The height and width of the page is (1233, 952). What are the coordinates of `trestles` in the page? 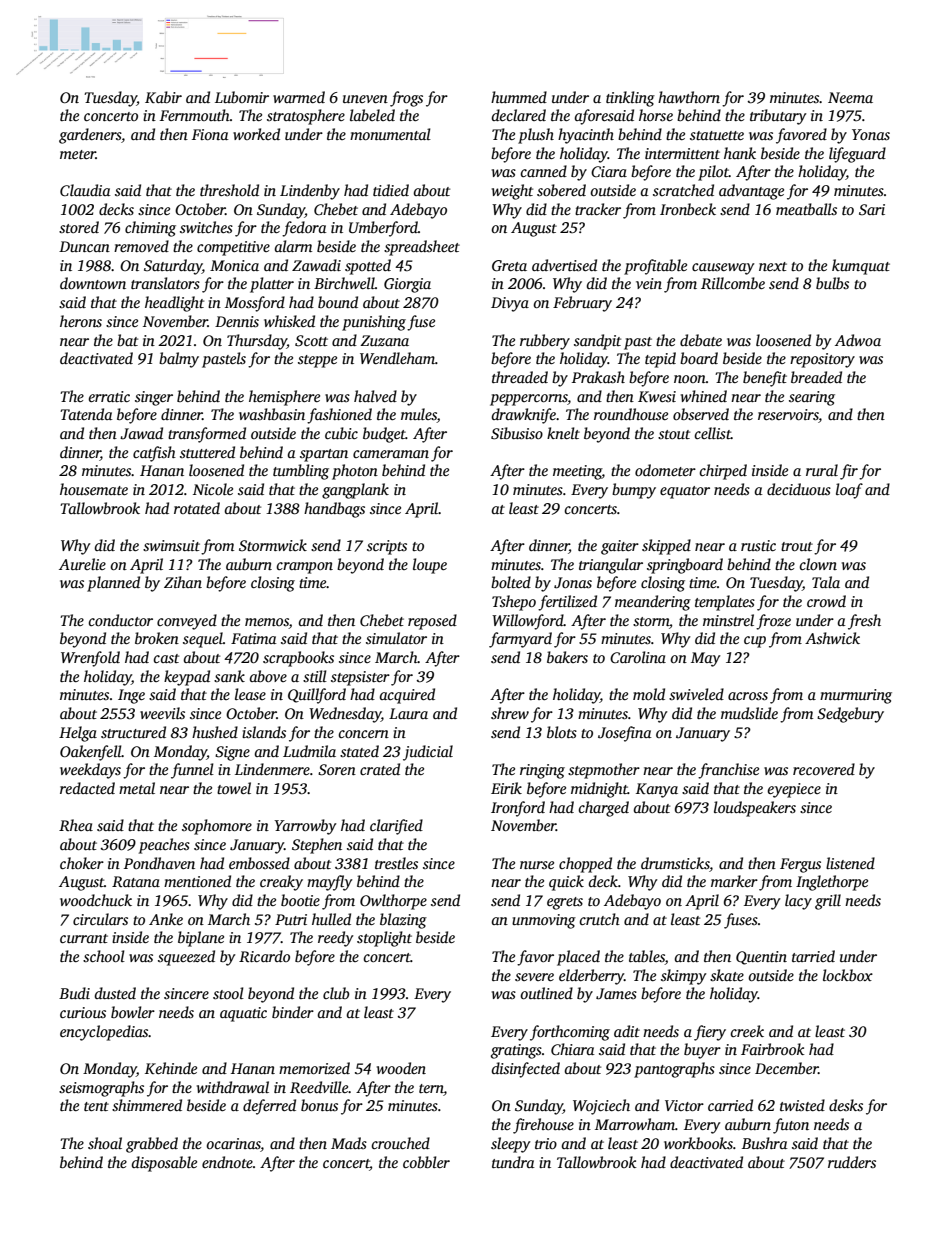 It's located at (396, 863).
